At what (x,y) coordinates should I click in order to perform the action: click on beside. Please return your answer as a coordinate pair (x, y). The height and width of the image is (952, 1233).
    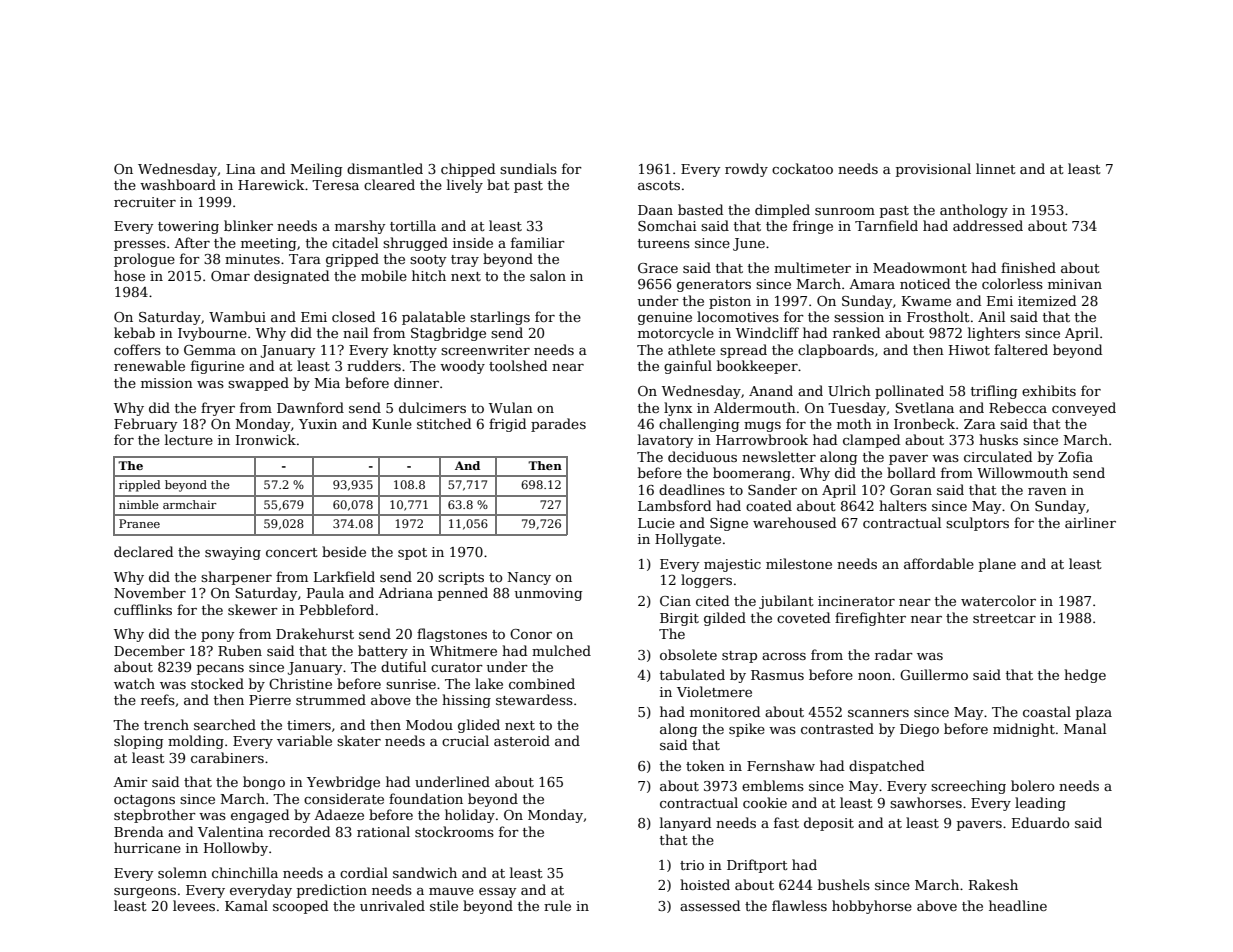
    Looking at the image, I should click on (344, 551).
